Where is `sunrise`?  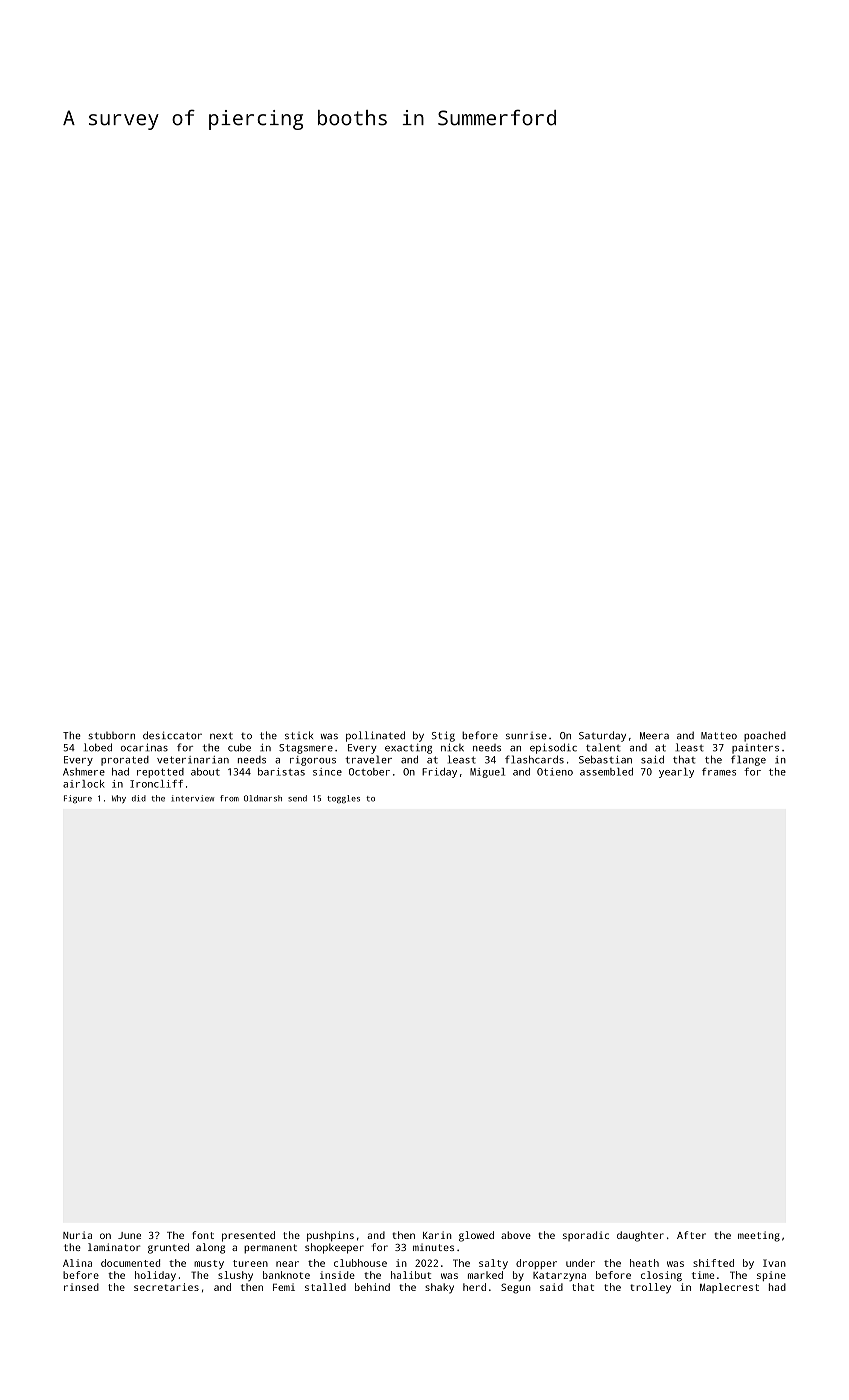 sunrise is located at coordinates (526, 736).
